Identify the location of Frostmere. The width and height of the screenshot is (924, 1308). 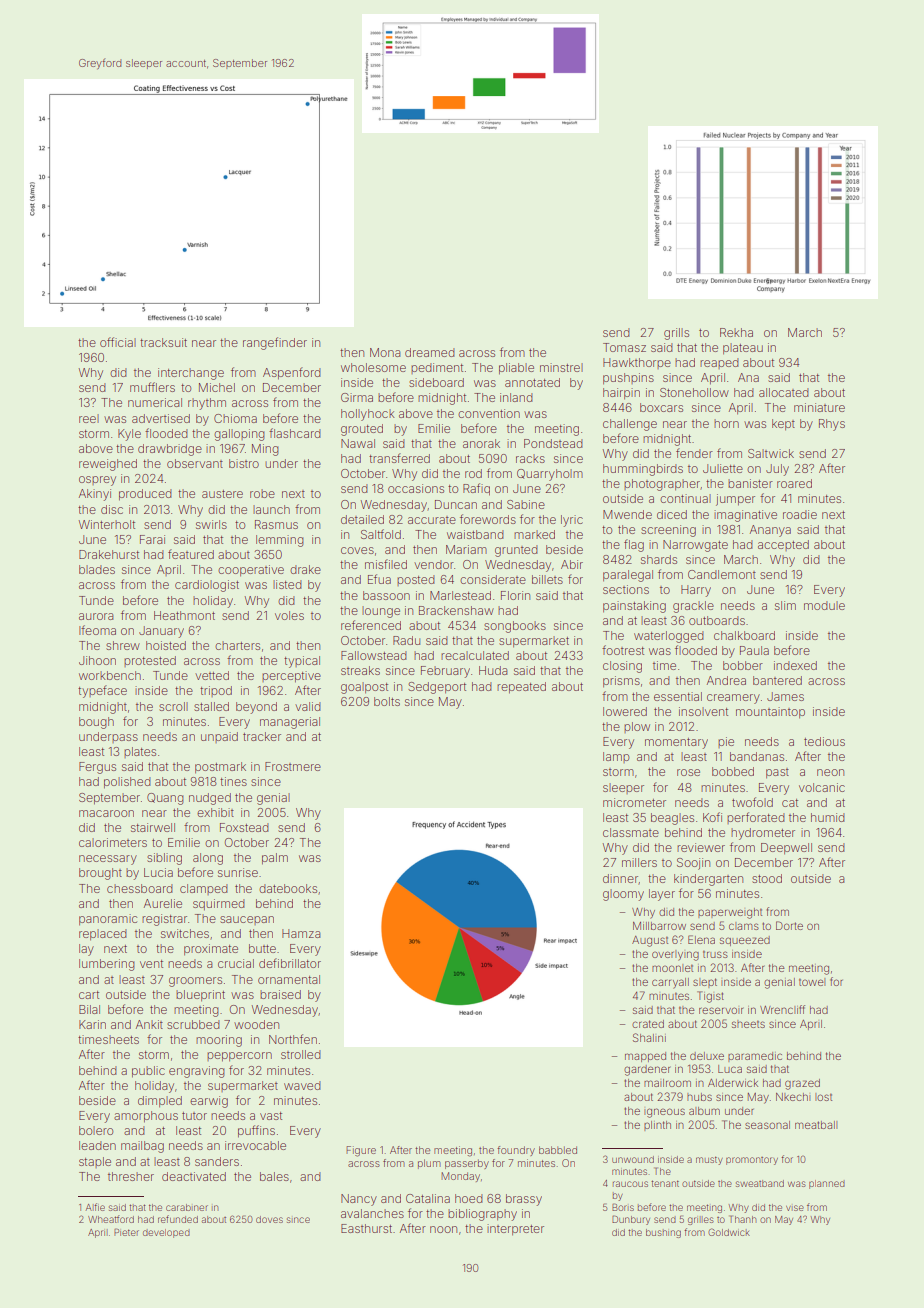
(293, 766).
